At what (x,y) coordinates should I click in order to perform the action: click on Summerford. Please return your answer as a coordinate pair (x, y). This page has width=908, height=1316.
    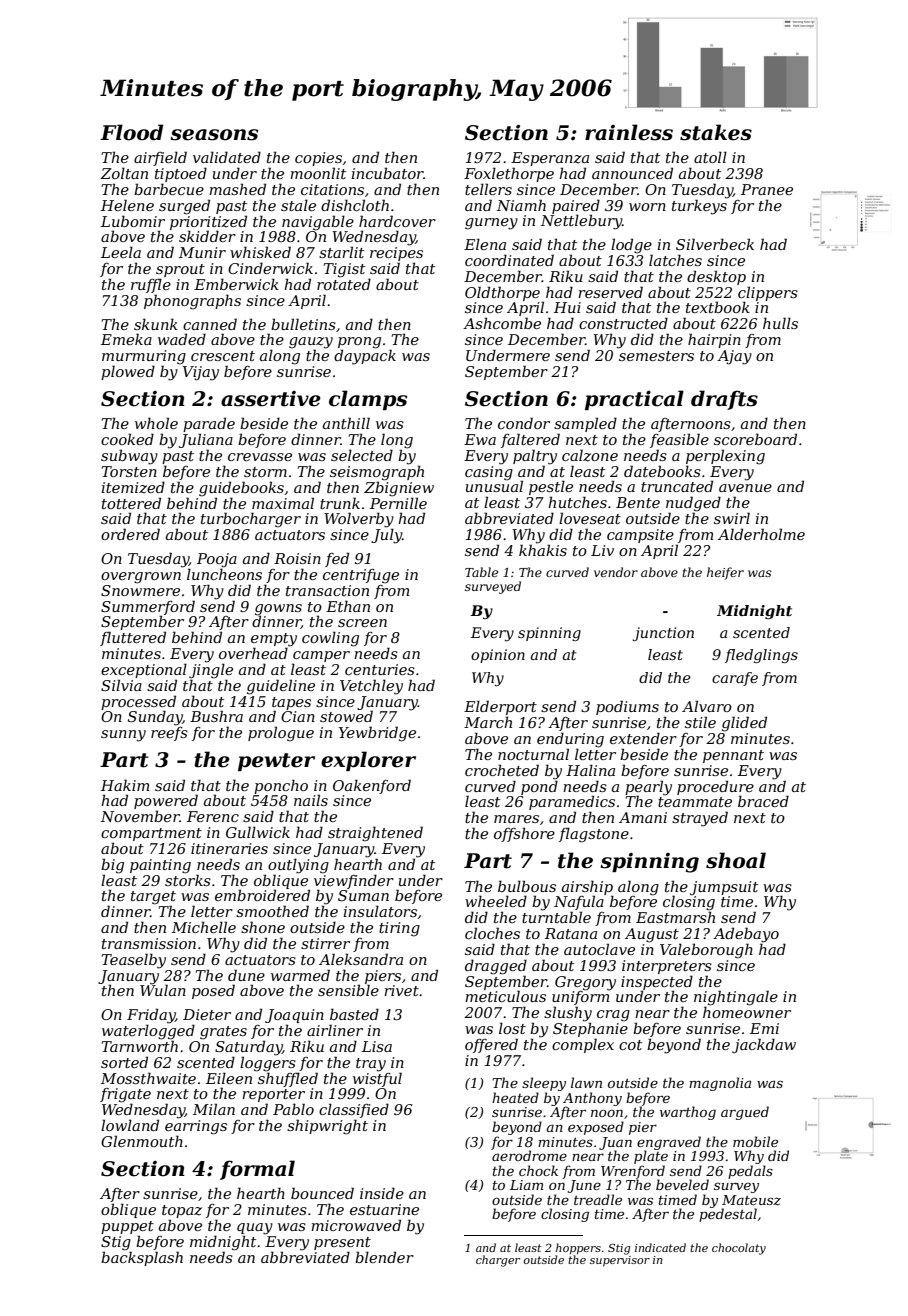
    Looking at the image, I should click on (148, 607).
